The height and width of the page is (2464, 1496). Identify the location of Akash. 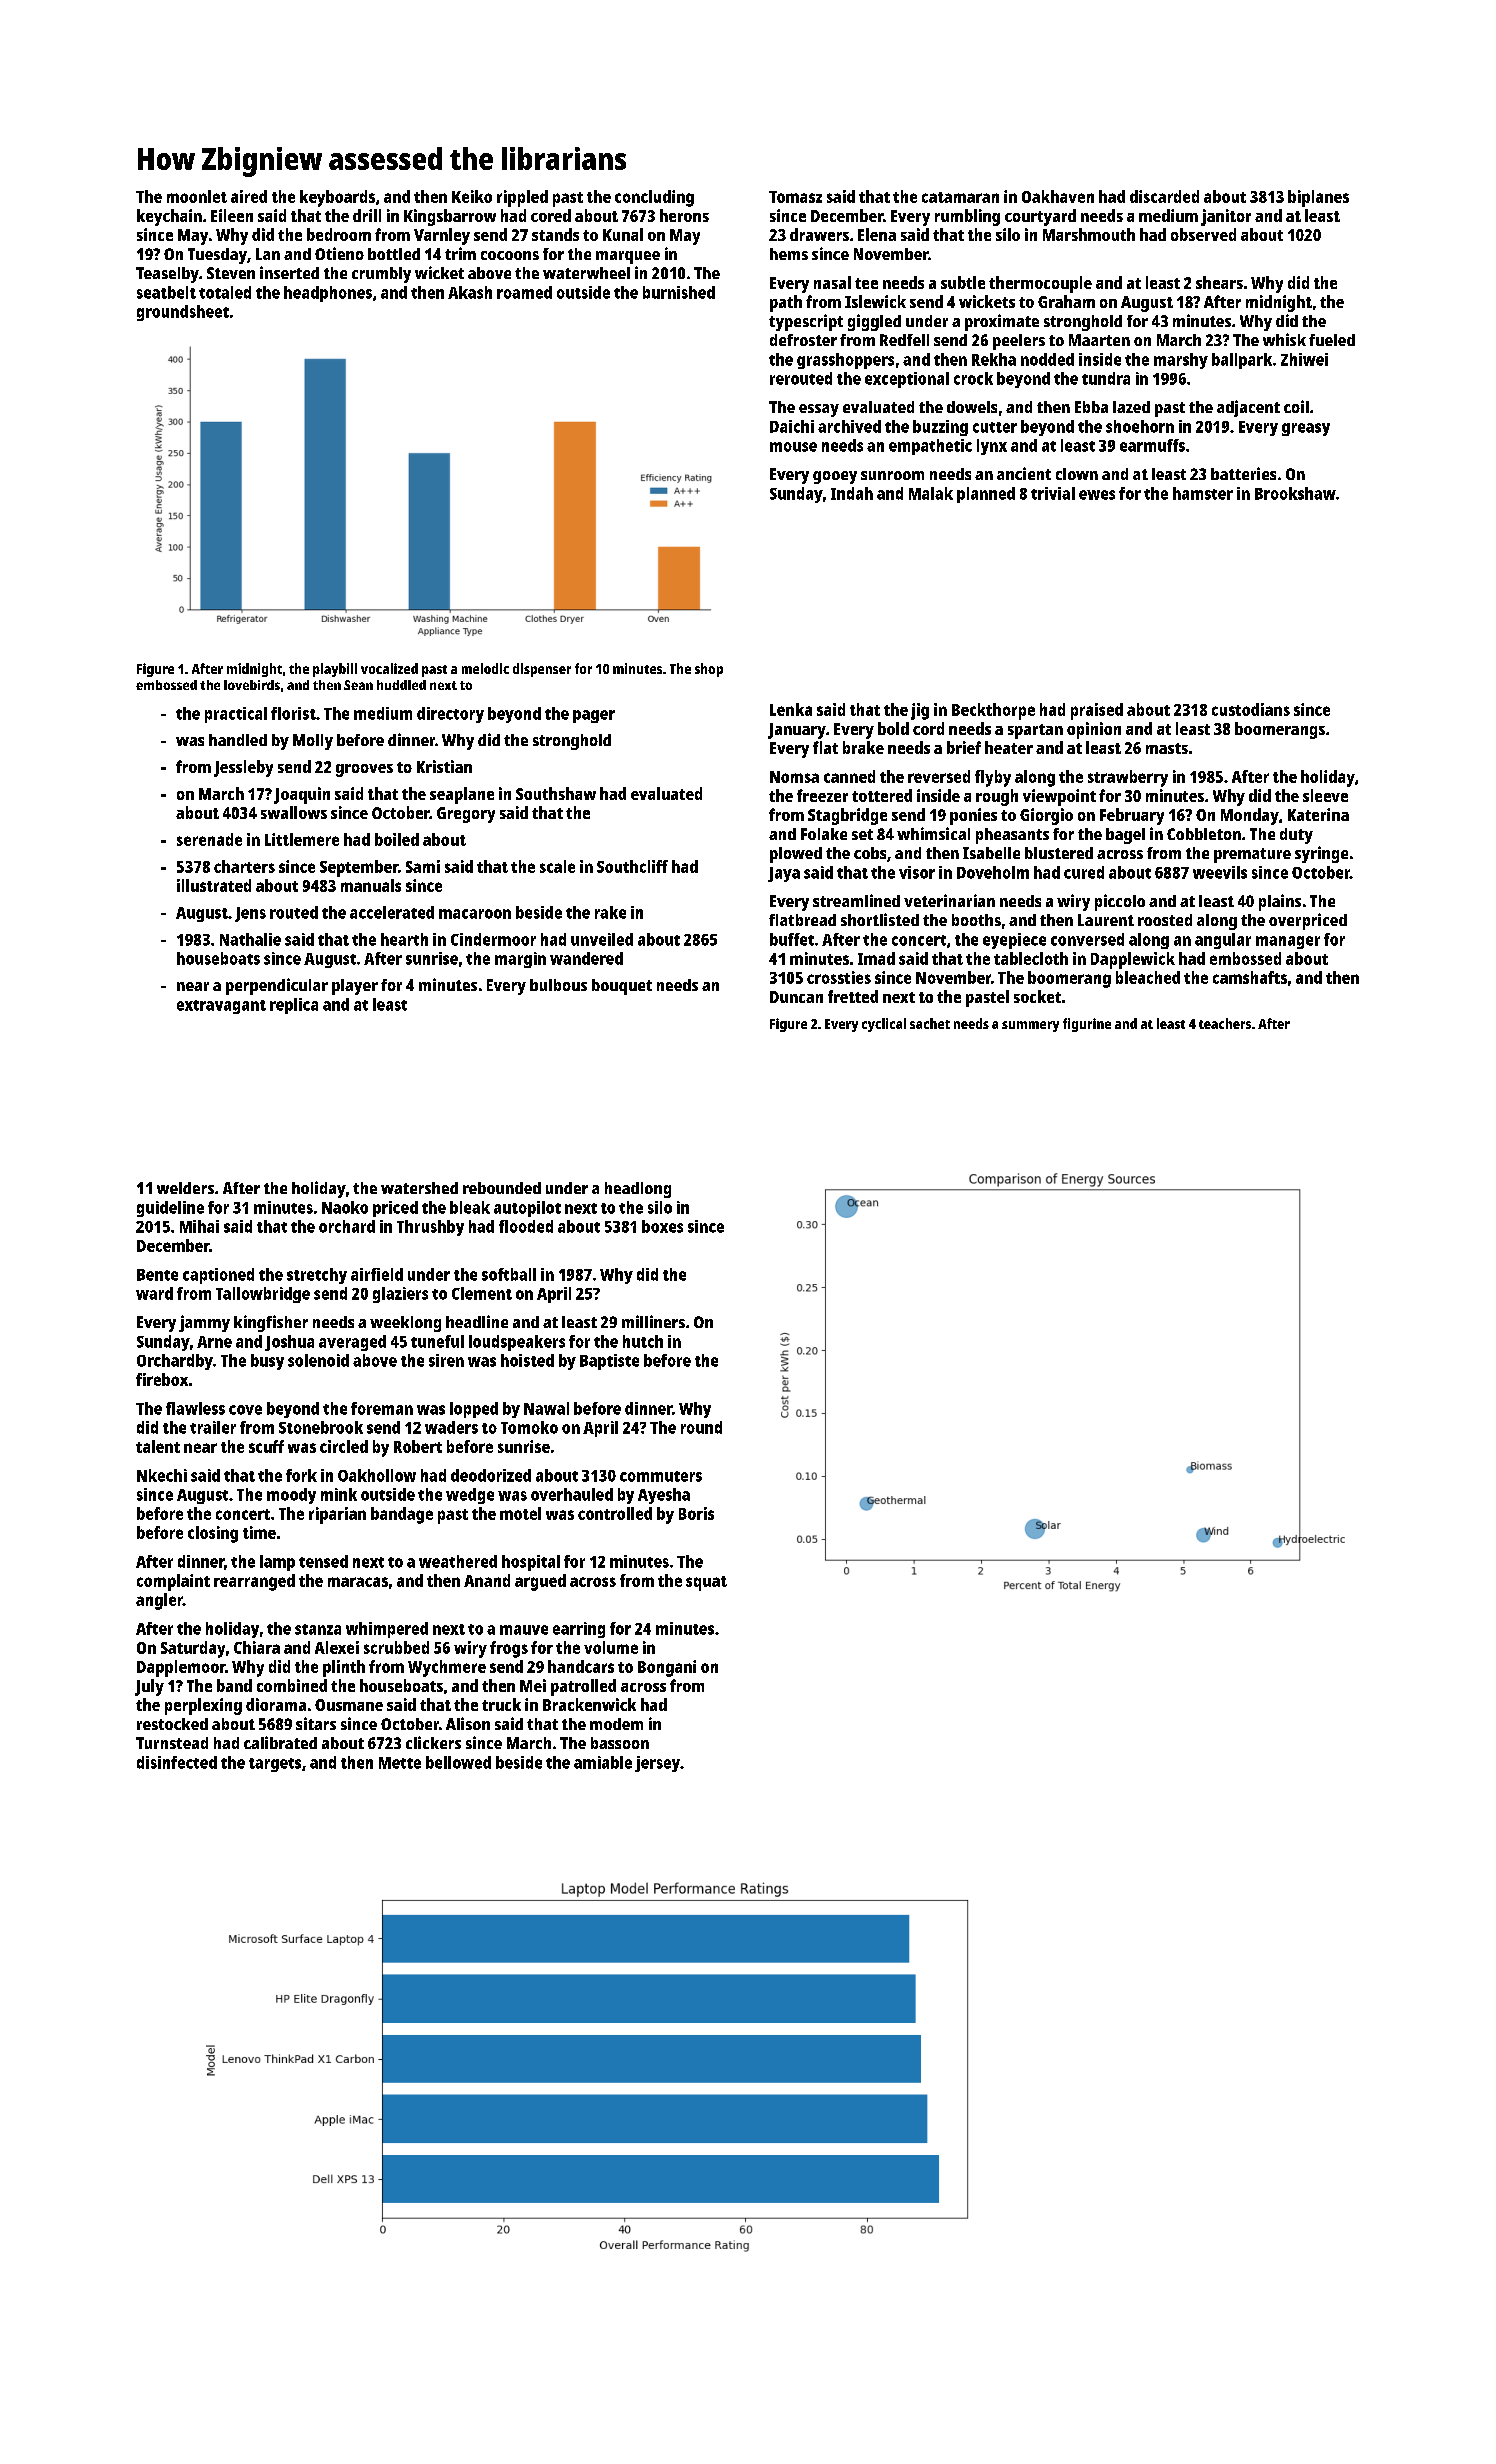
(470, 292).
